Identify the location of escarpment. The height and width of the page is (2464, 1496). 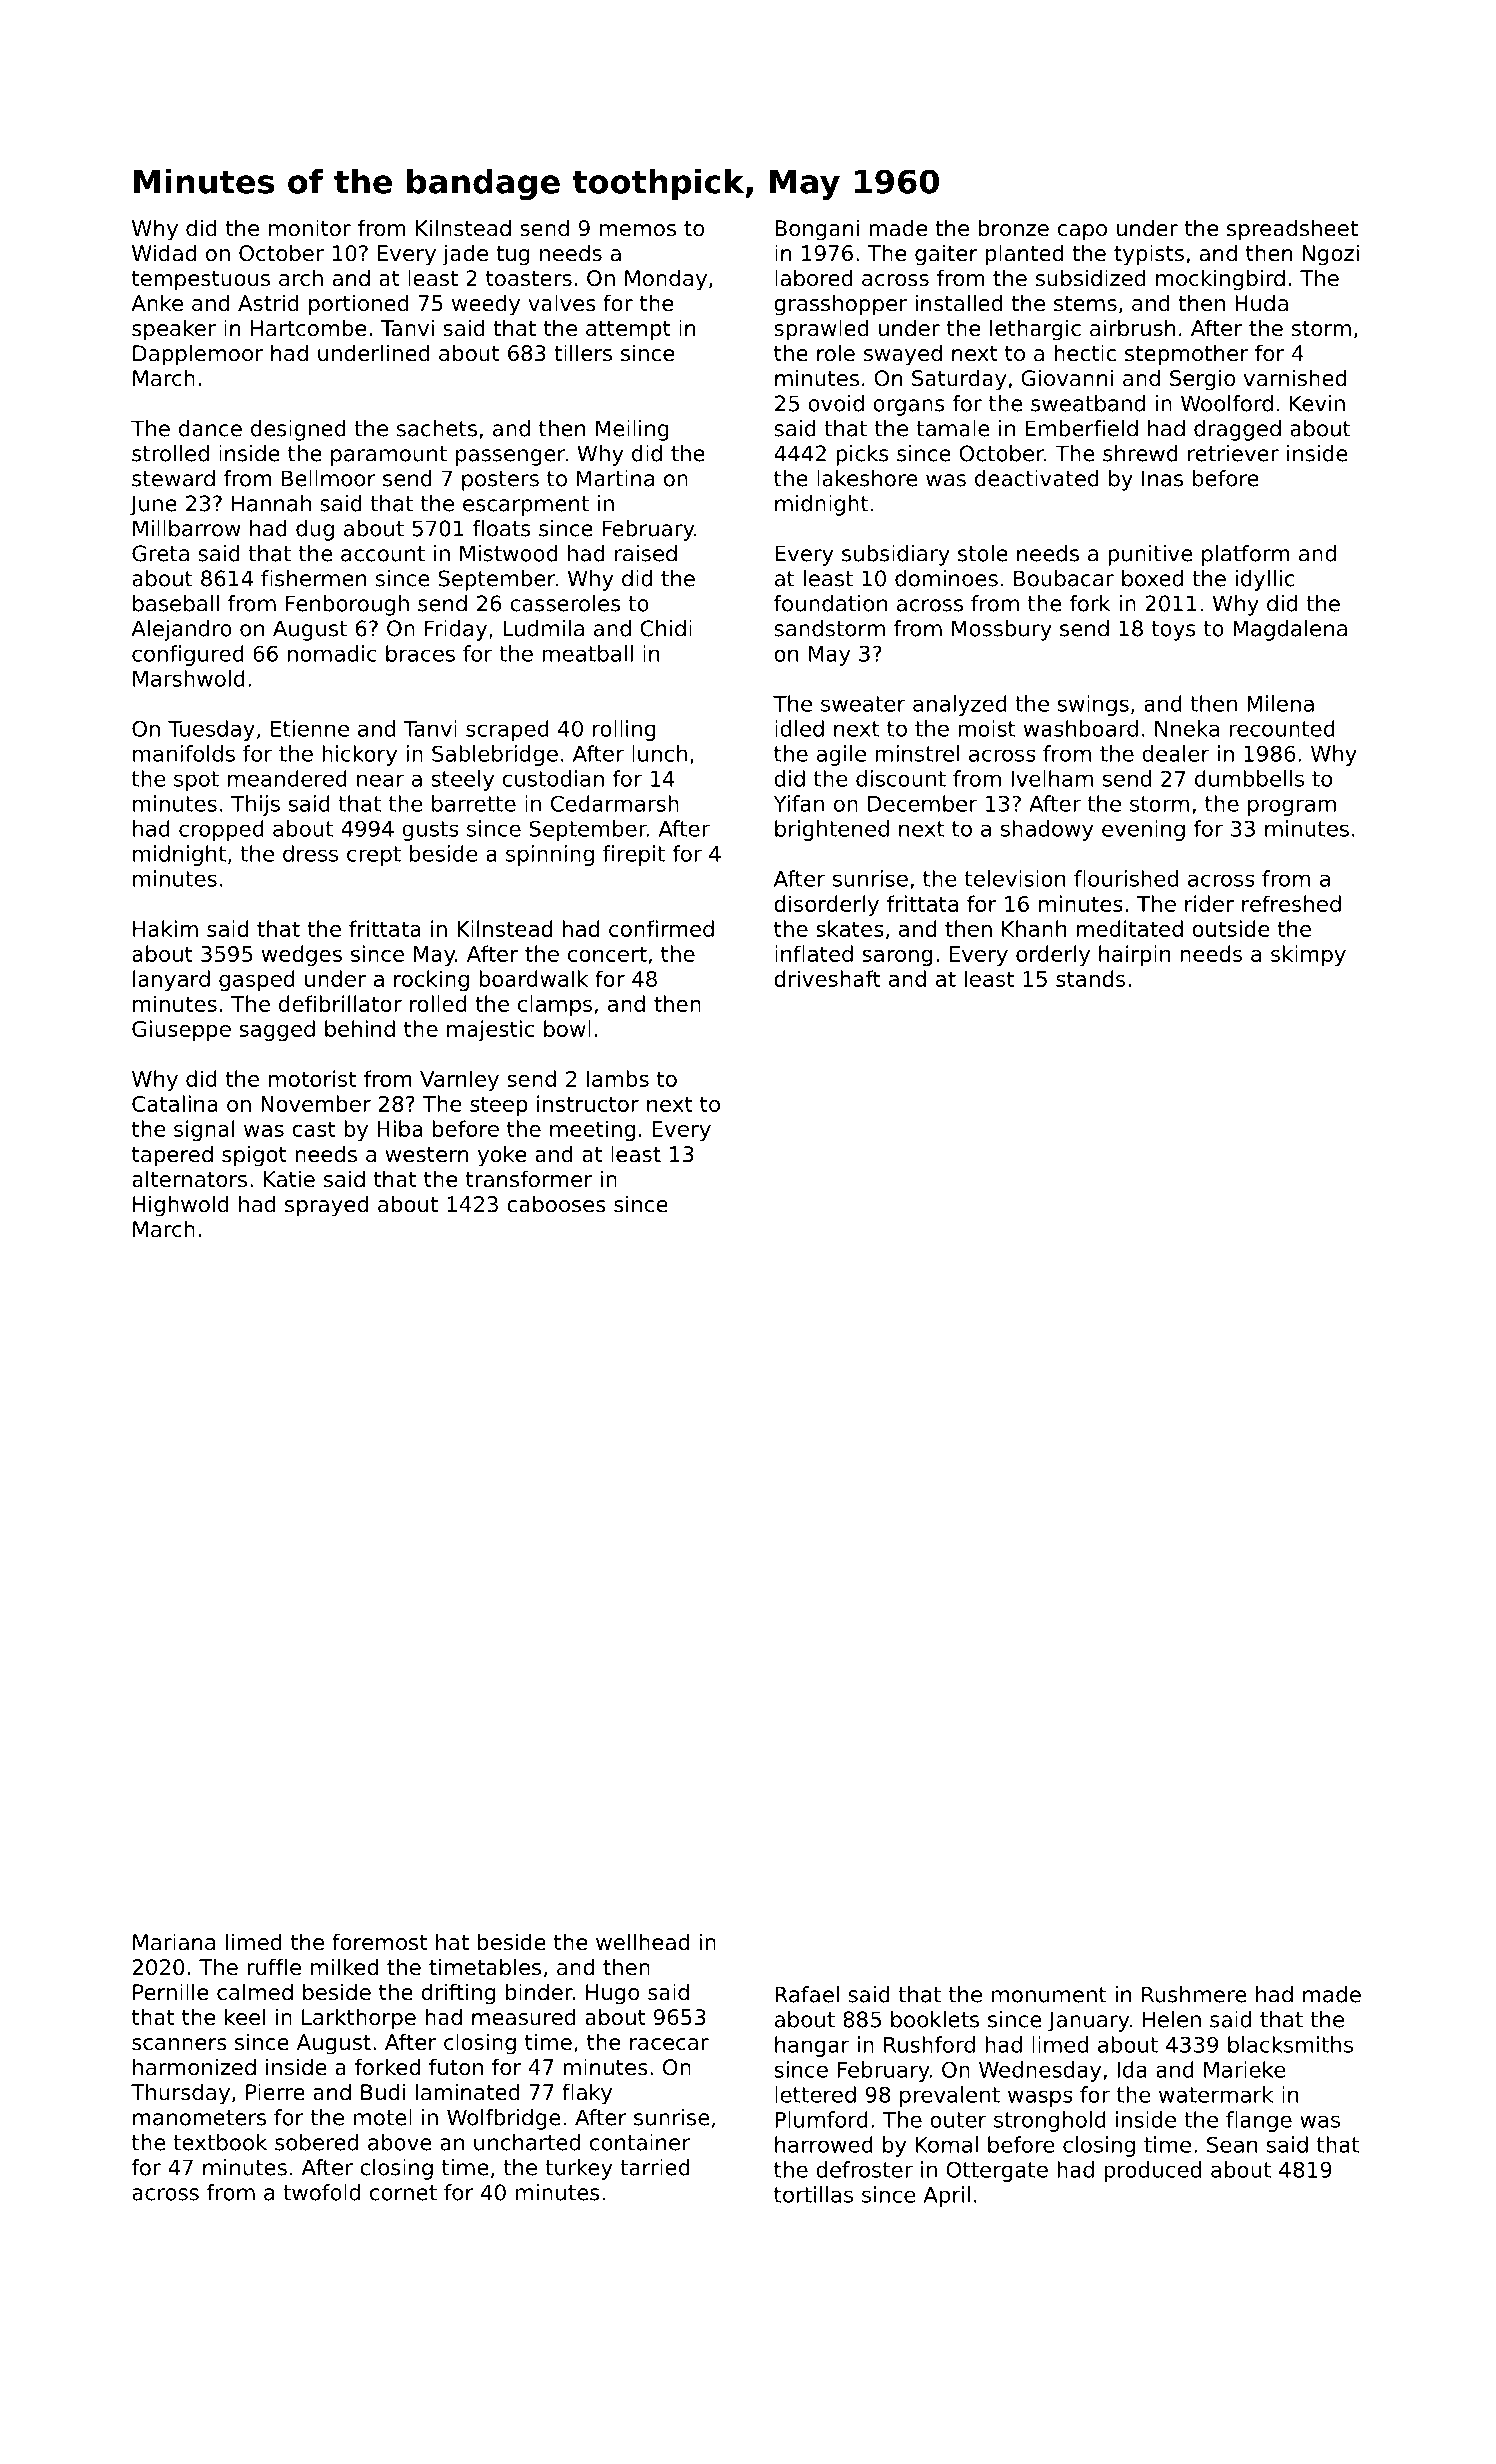
(526, 506).
